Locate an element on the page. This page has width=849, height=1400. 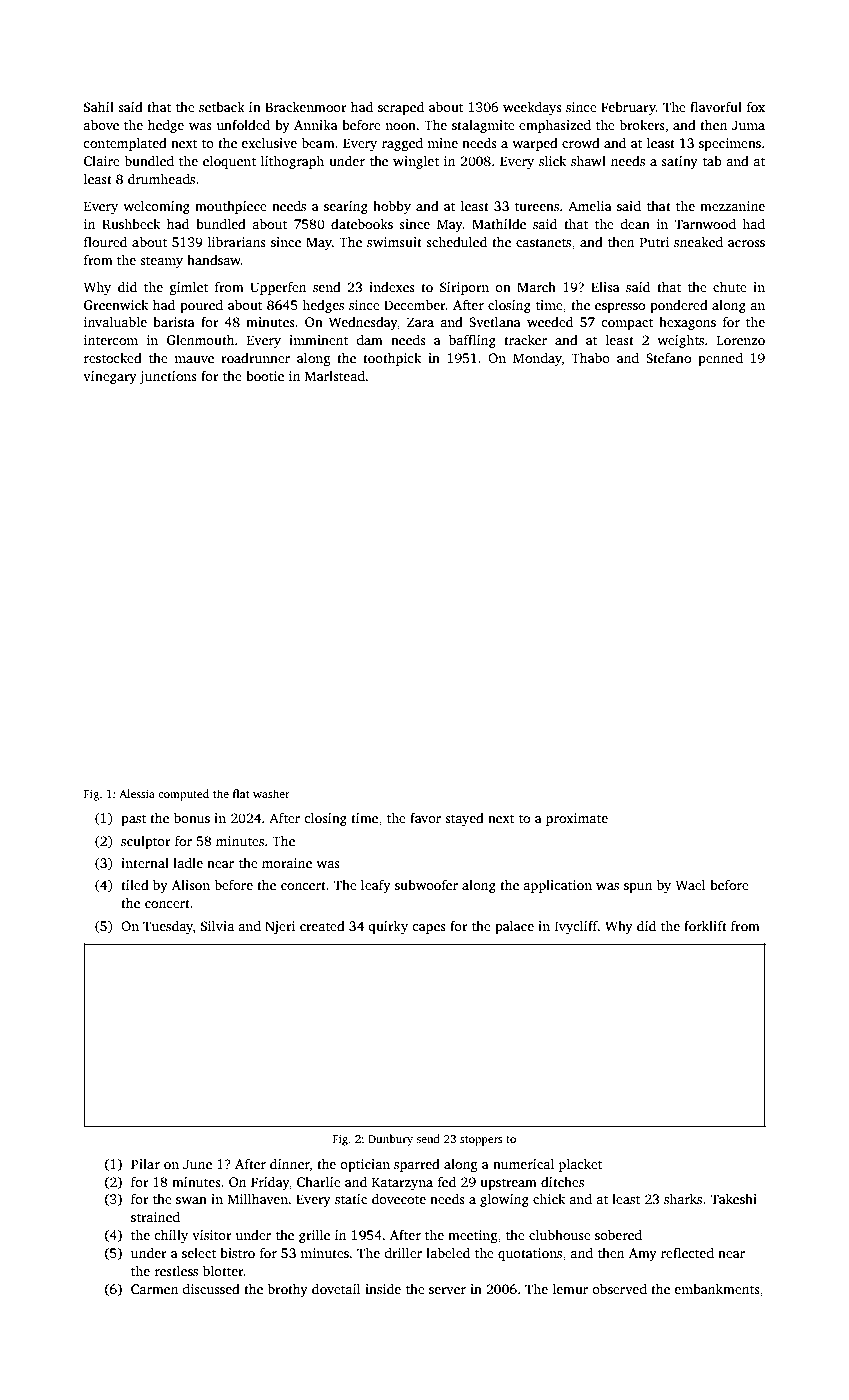
Silvia is located at coordinates (217, 926).
